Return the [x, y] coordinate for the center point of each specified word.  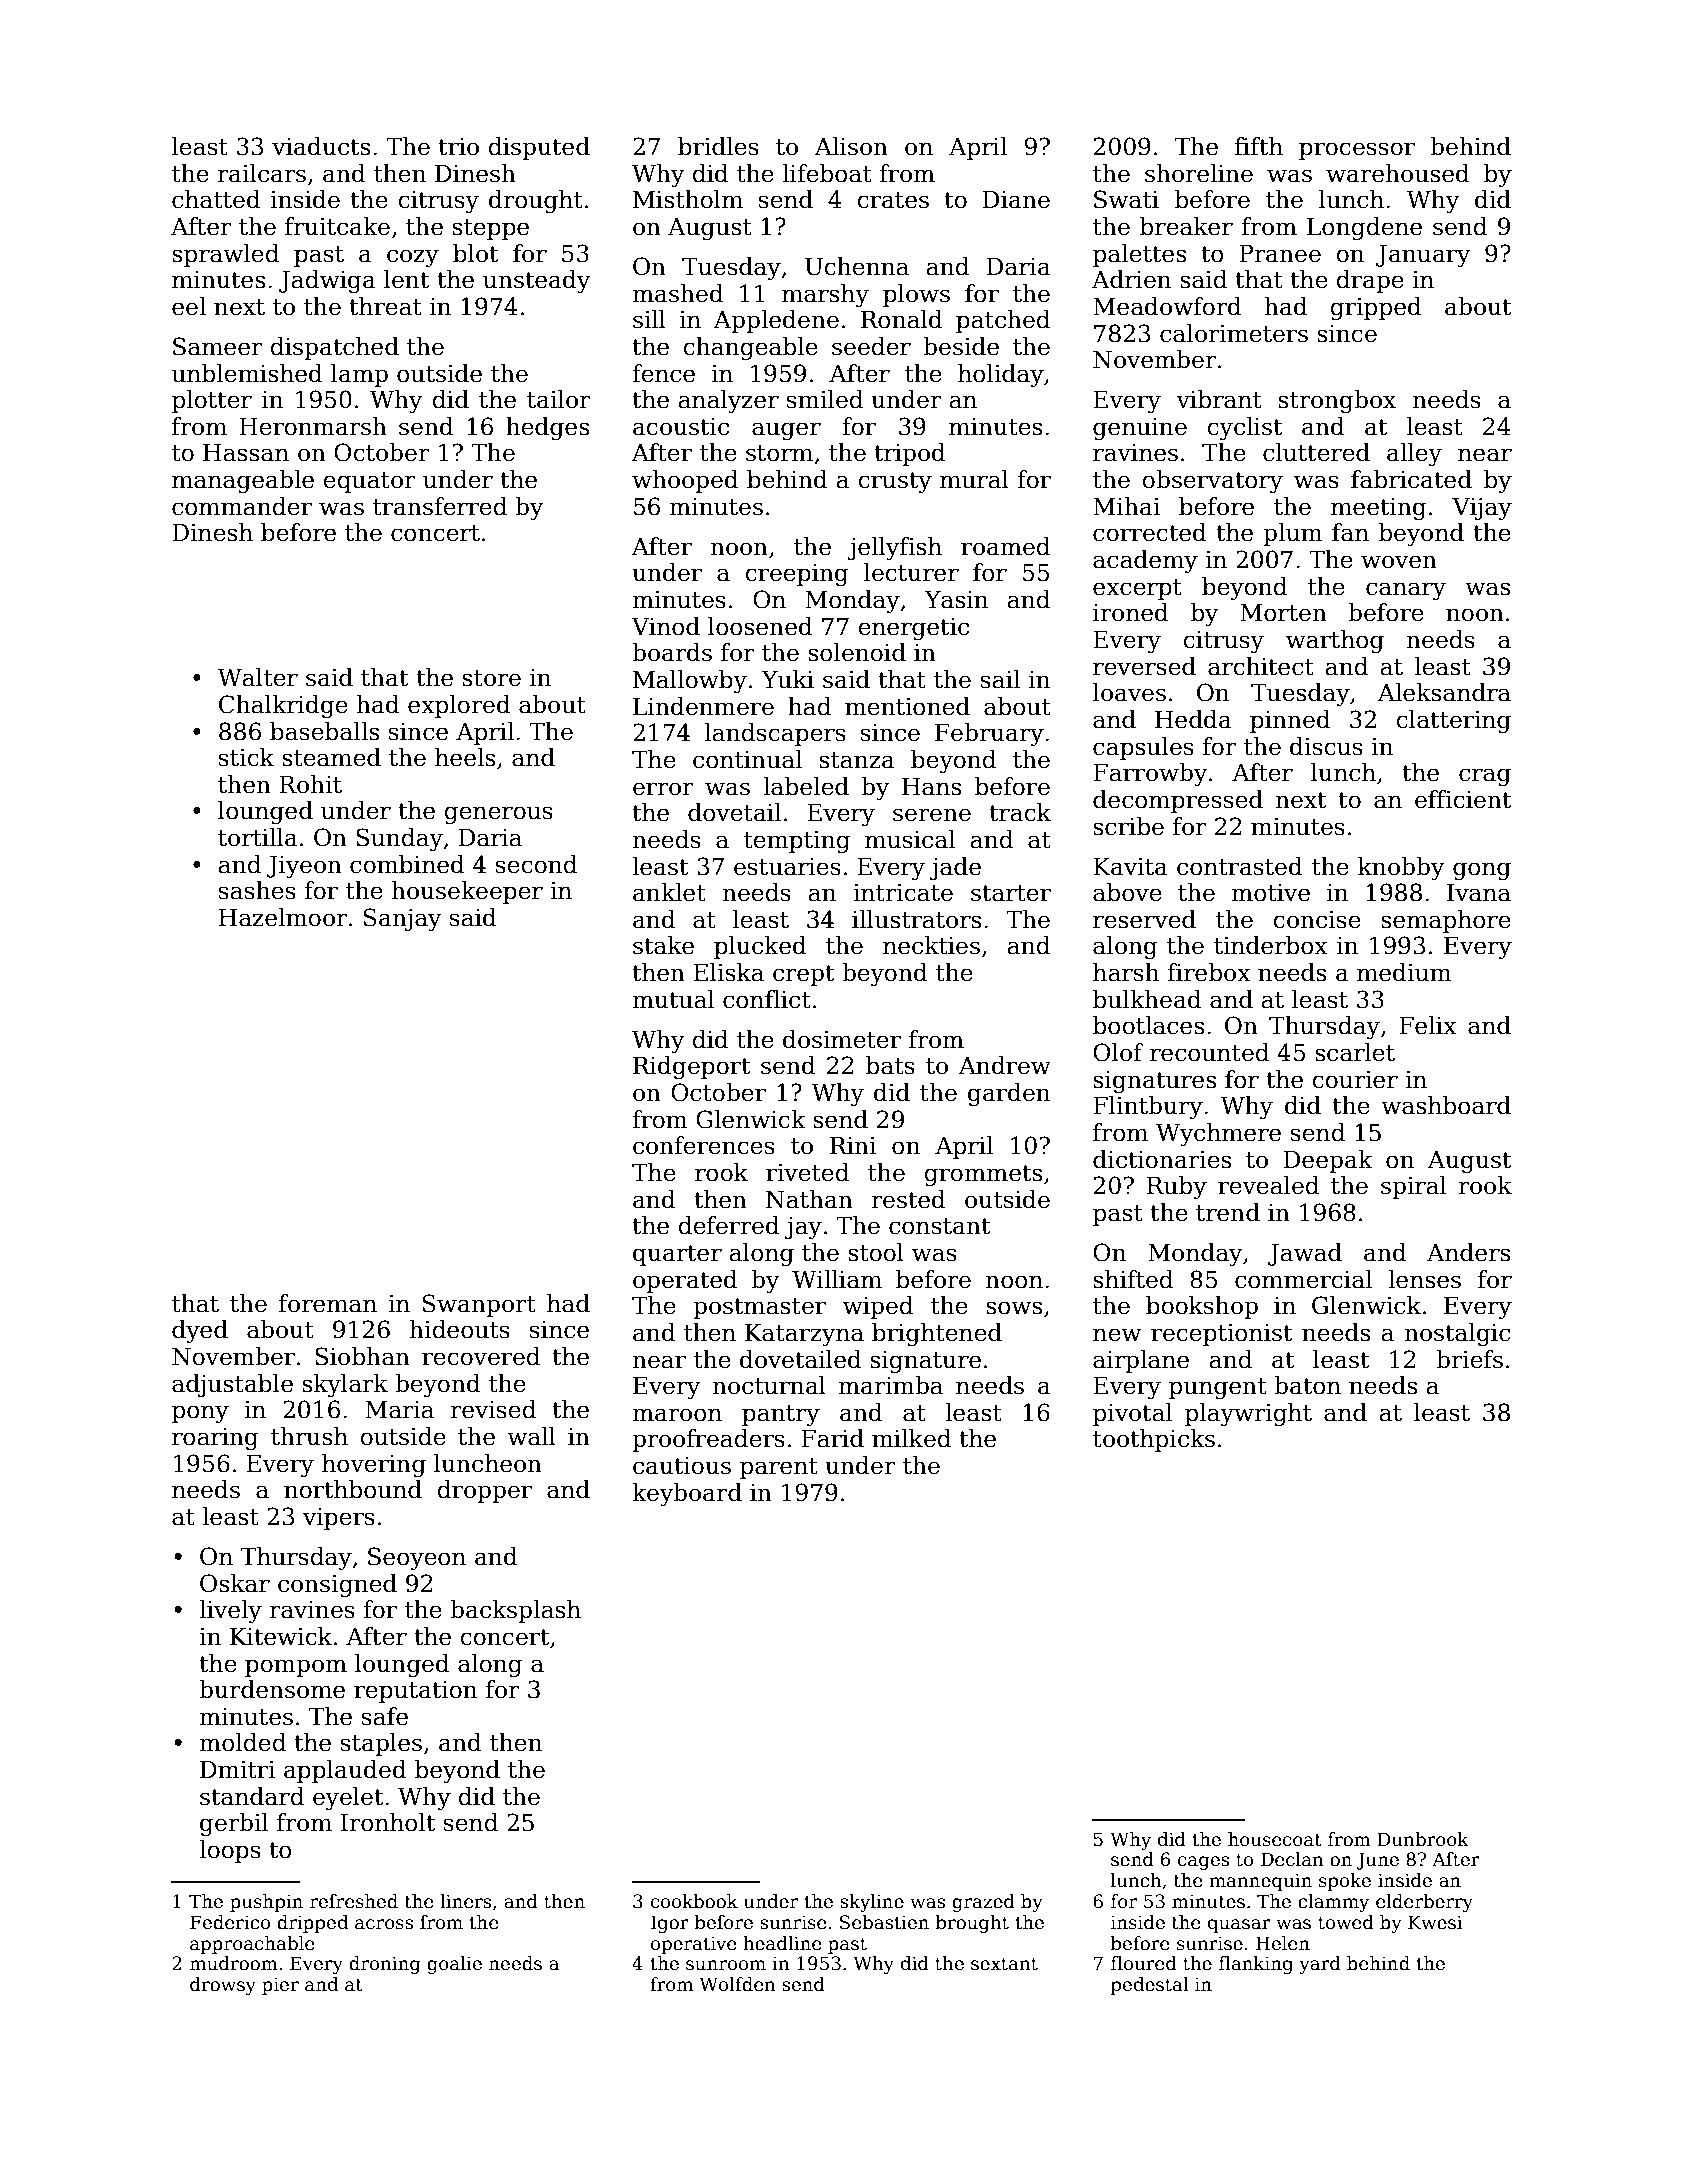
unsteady [536, 281]
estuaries [787, 867]
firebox [1209, 972]
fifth [1259, 146]
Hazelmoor [283, 917]
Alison [851, 146]
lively [230, 1611]
